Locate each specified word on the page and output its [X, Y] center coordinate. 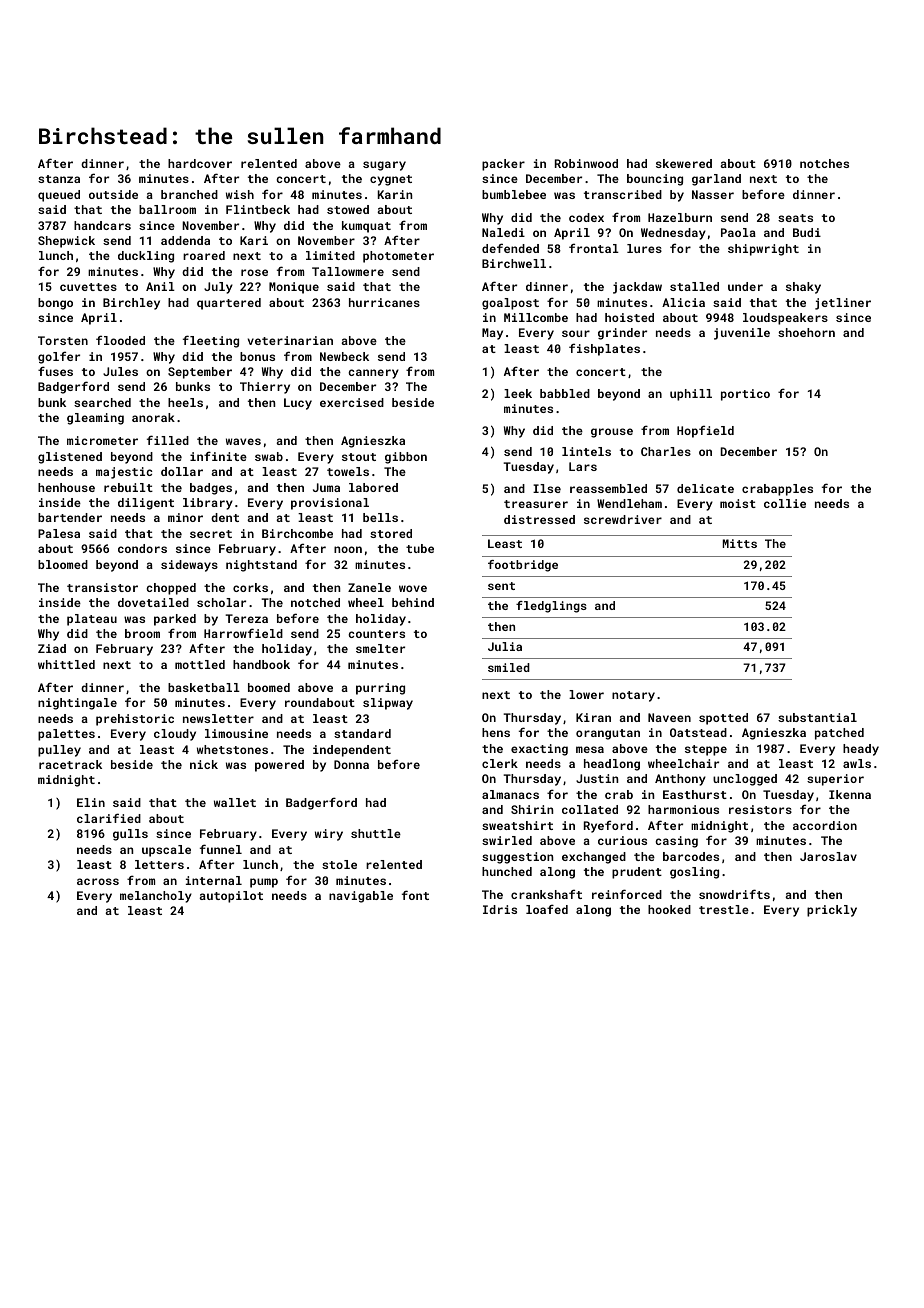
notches [824, 163]
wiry [329, 835]
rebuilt [128, 487]
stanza [59, 179]
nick [204, 764]
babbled [565, 393]
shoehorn [806, 332]
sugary [384, 166]
